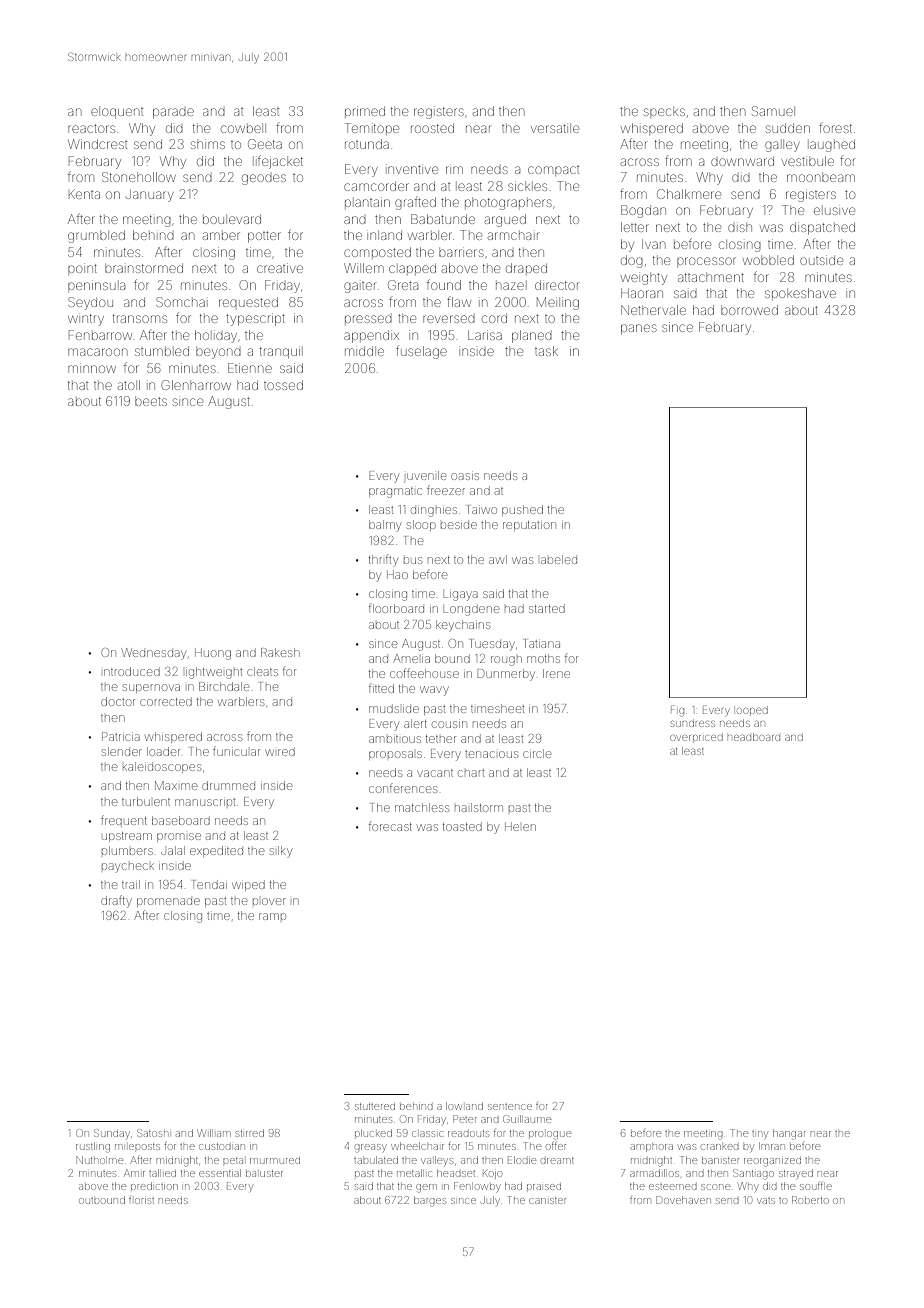  I want to click on Dunmerby, so click(506, 675).
